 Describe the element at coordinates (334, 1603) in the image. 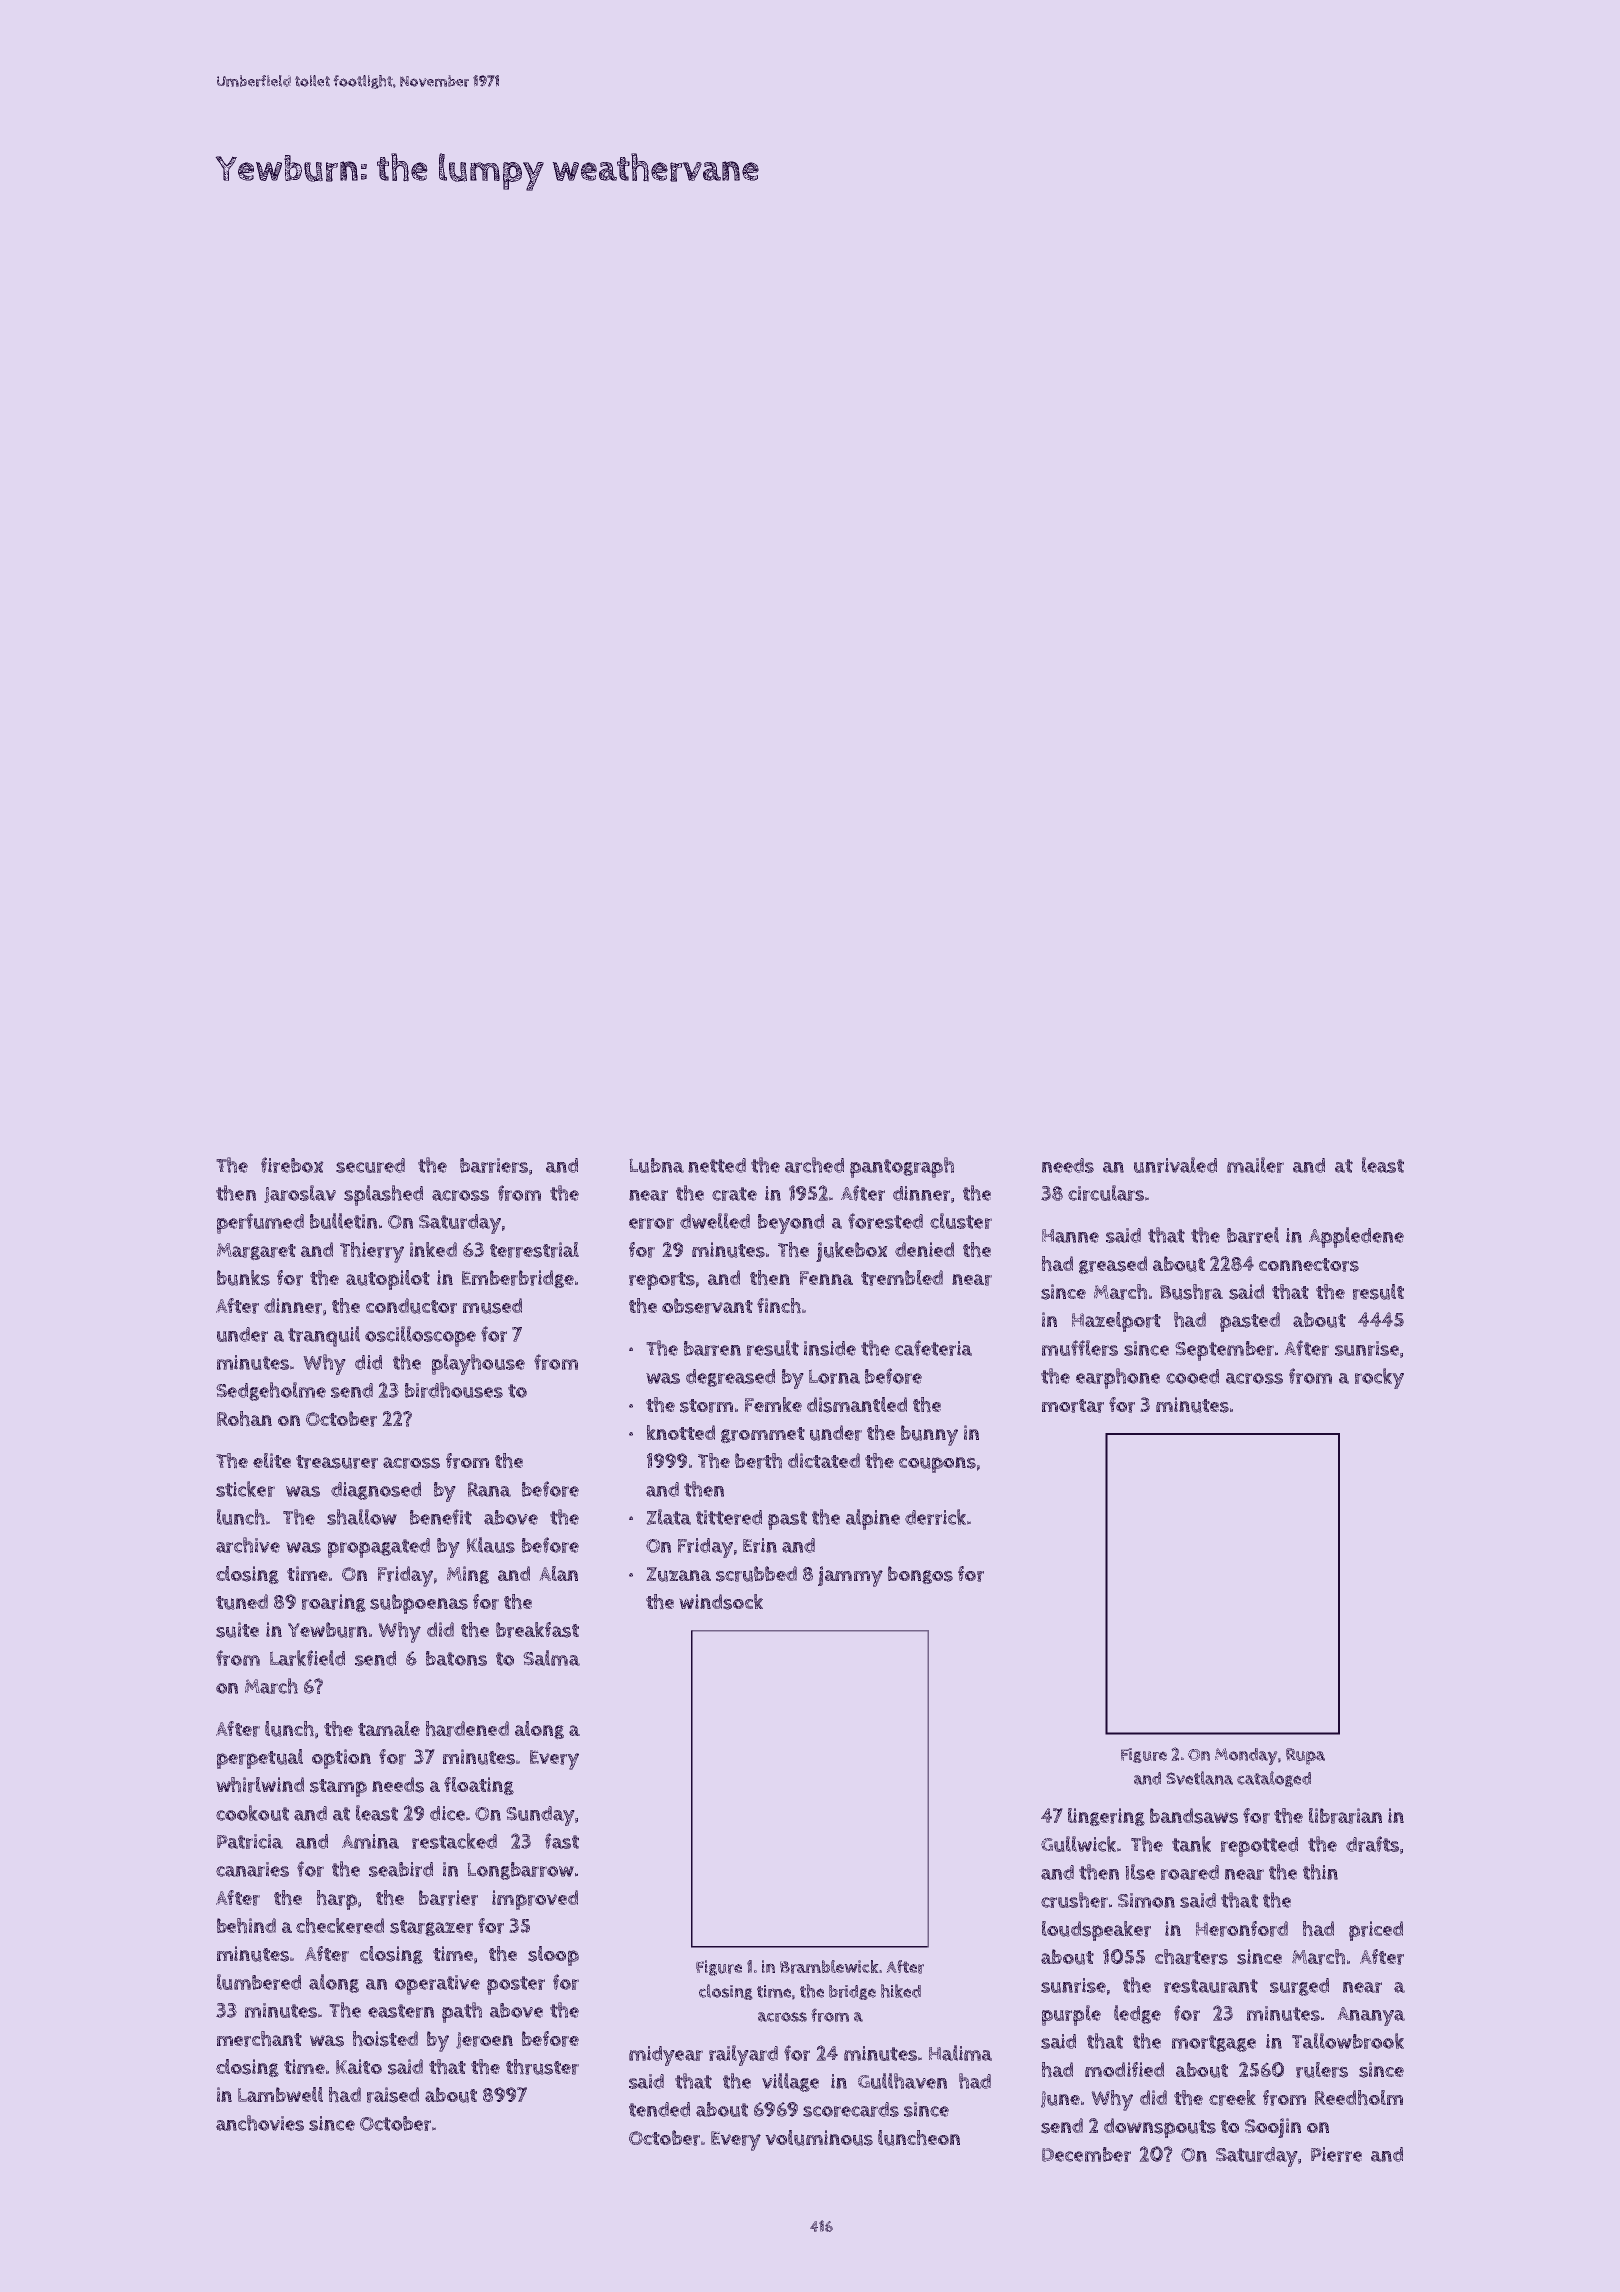

I see `roaring` at that location.
